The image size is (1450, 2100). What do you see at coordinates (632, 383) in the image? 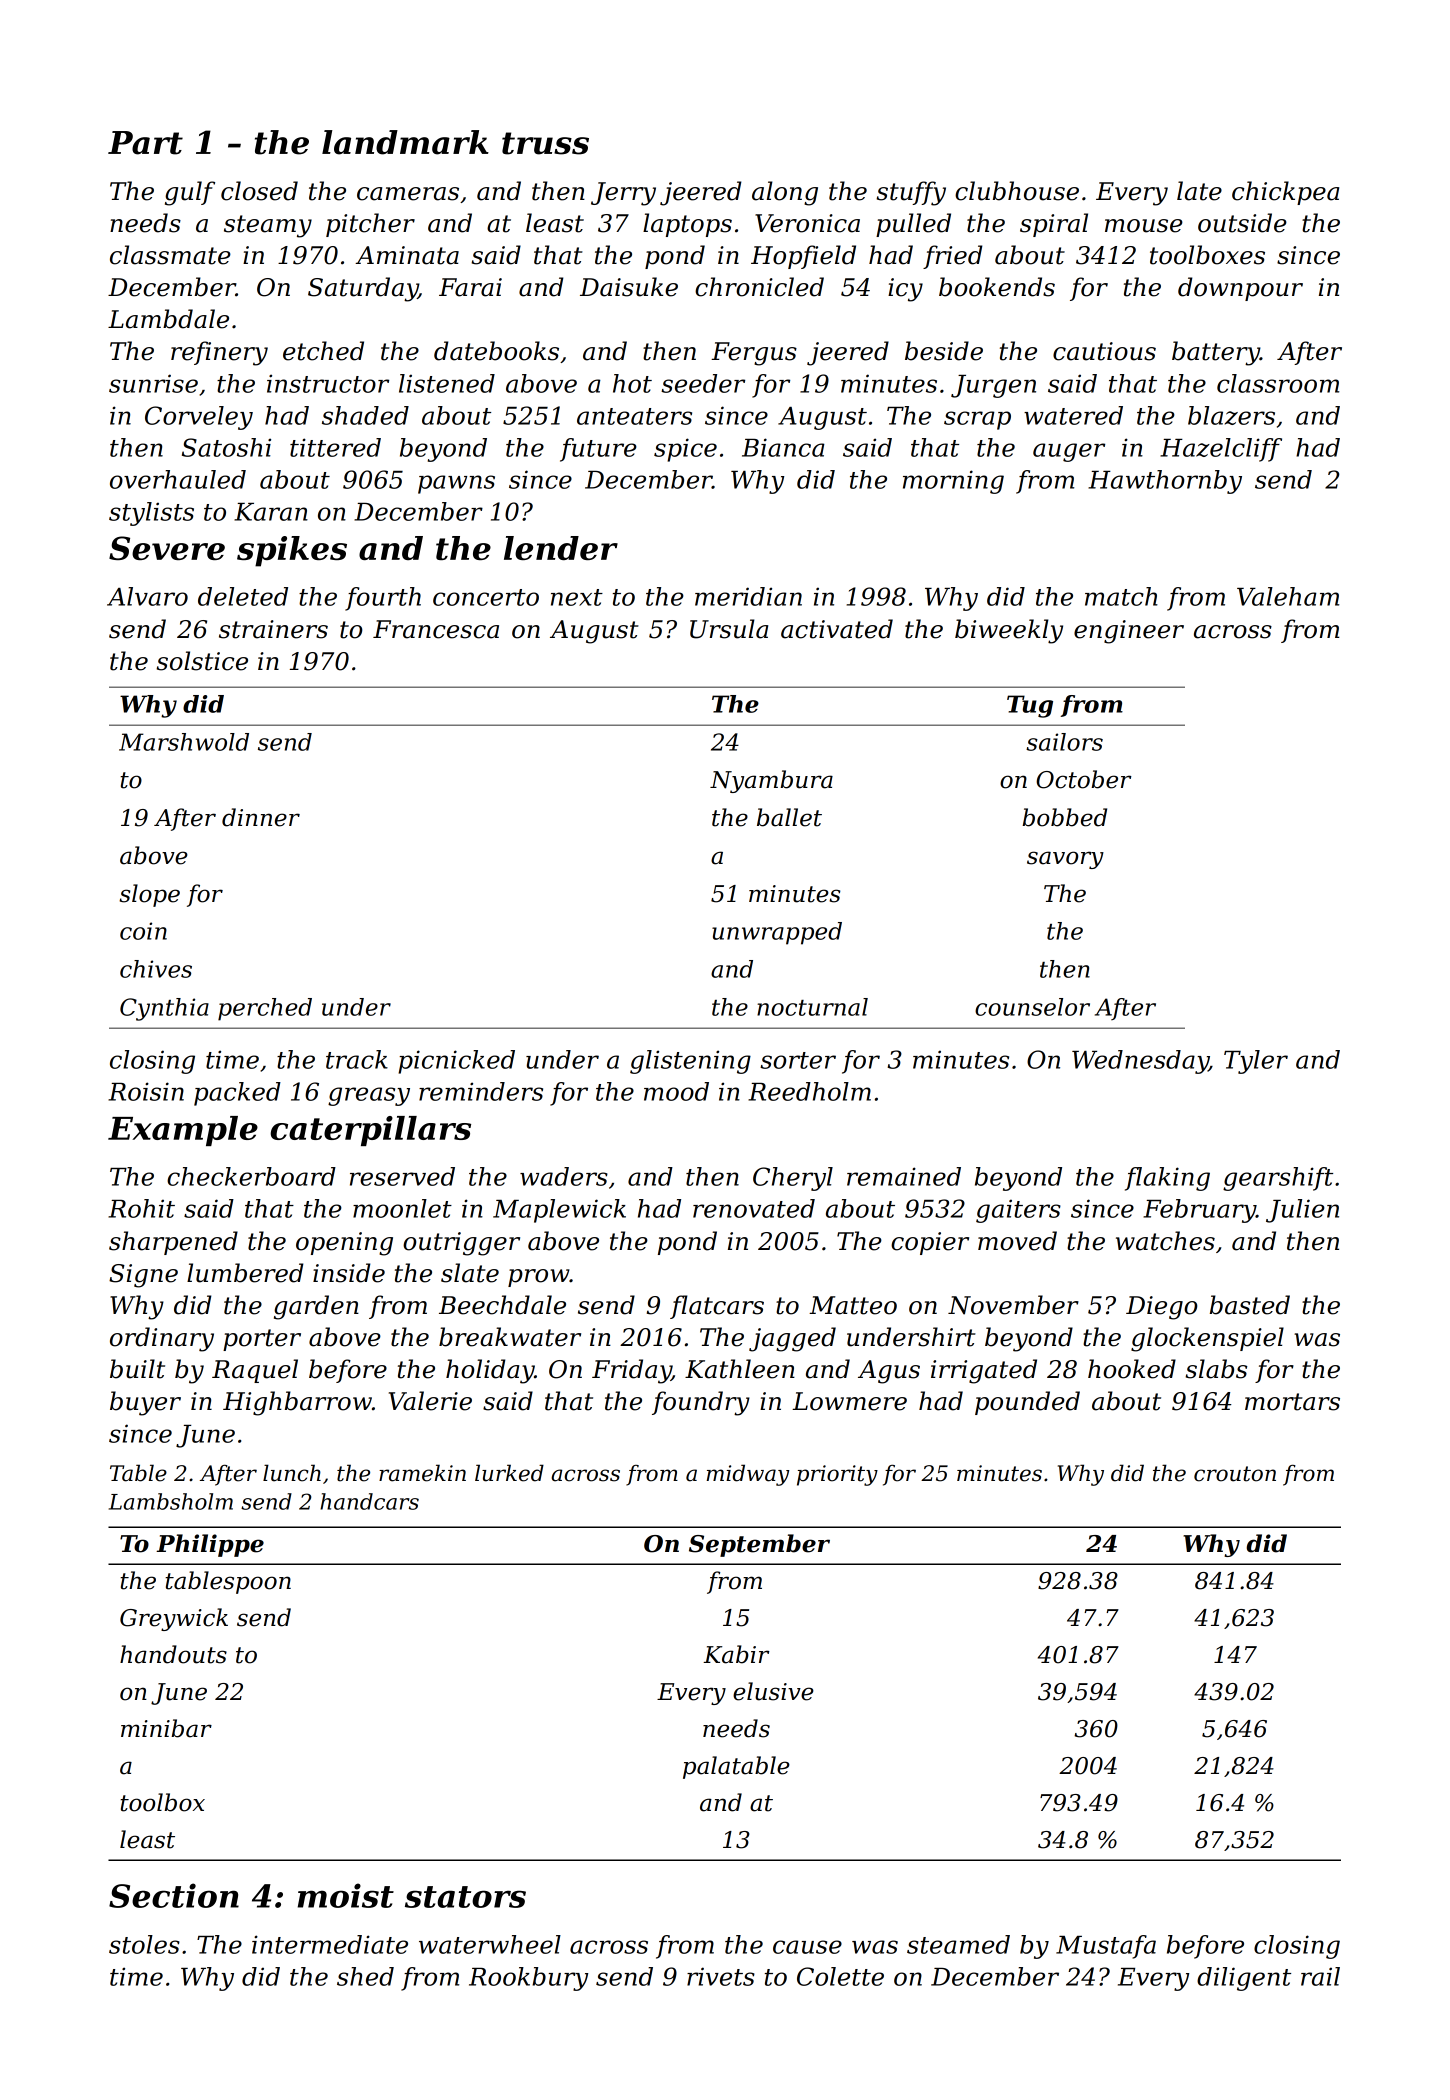
I see `hot` at bounding box center [632, 383].
